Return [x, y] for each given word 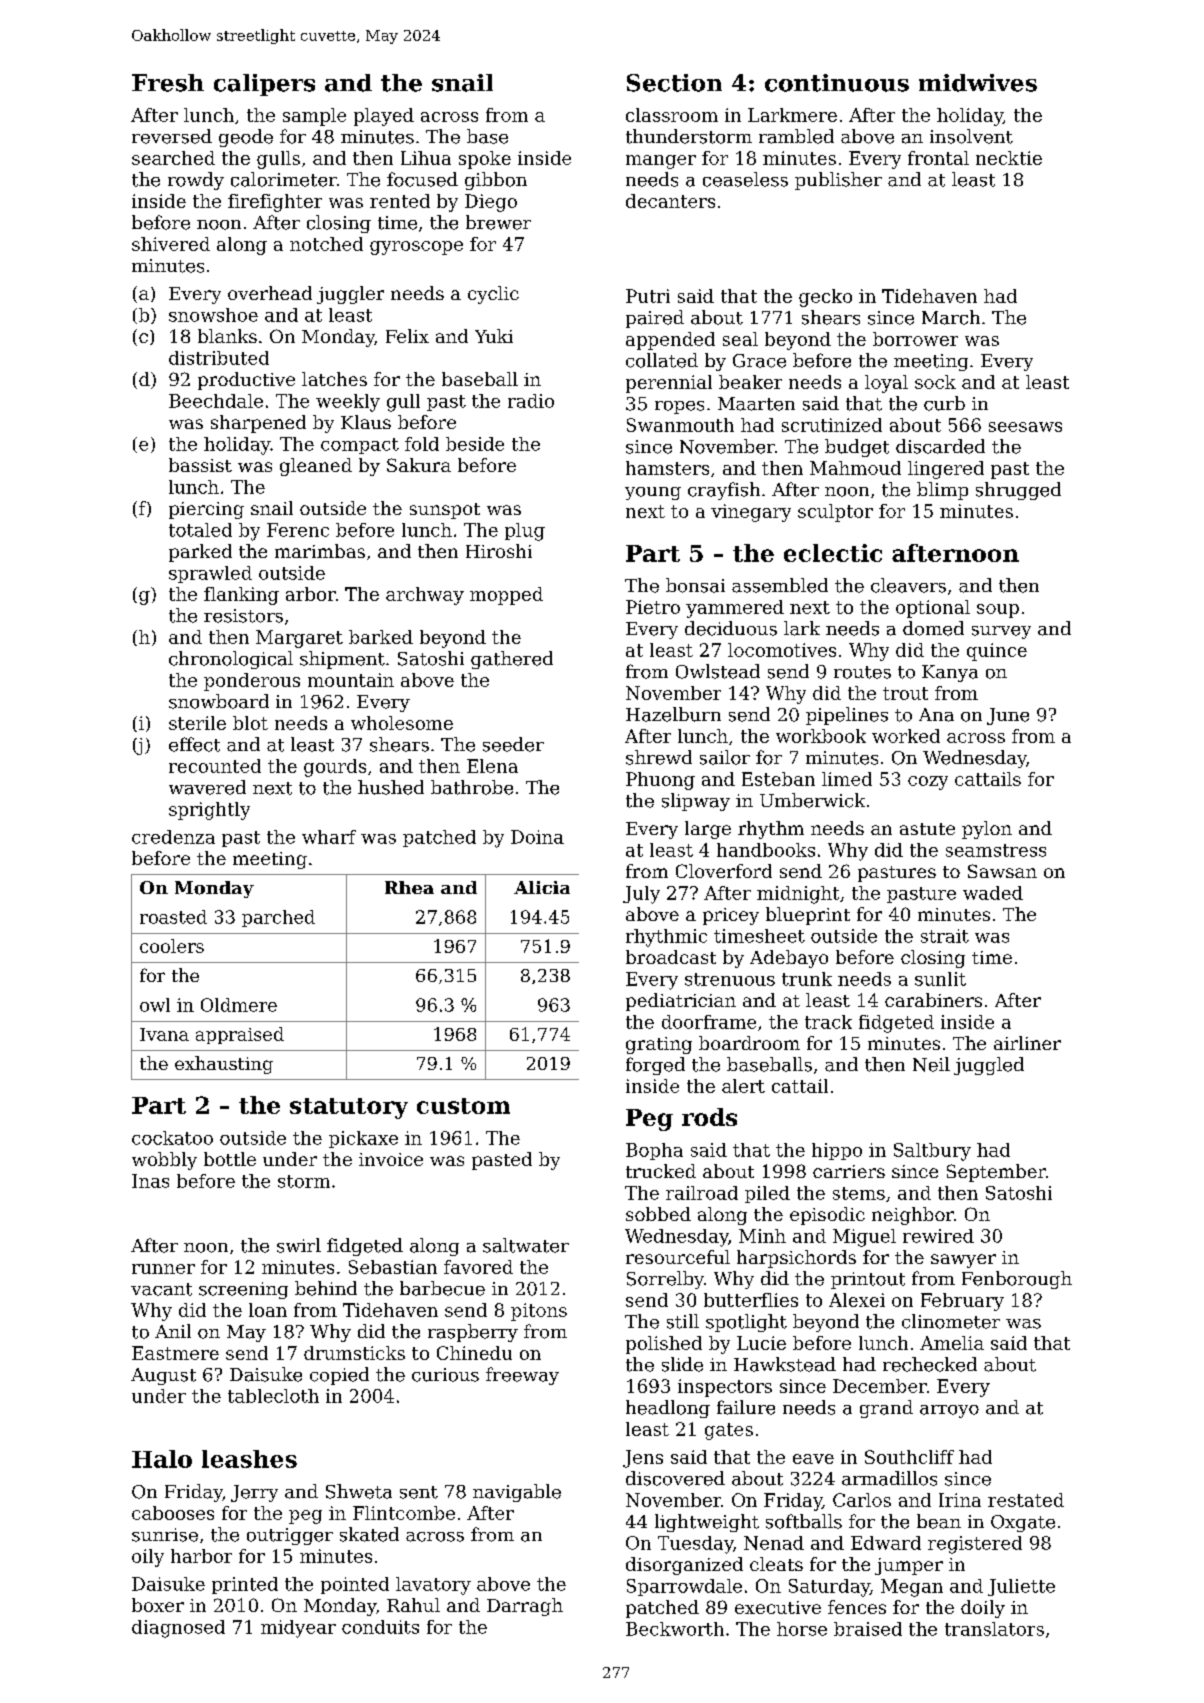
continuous [837, 83]
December [880, 1386]
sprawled [210, 574]
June [1008, 716]
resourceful [678, 1257]
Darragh [525, 1607]
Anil [173, 1331]
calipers [264, 85]
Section [674, 83]
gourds [335, 768]
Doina [537, 837]
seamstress [996, 850]
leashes [249, 1459]
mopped [506, 596]
